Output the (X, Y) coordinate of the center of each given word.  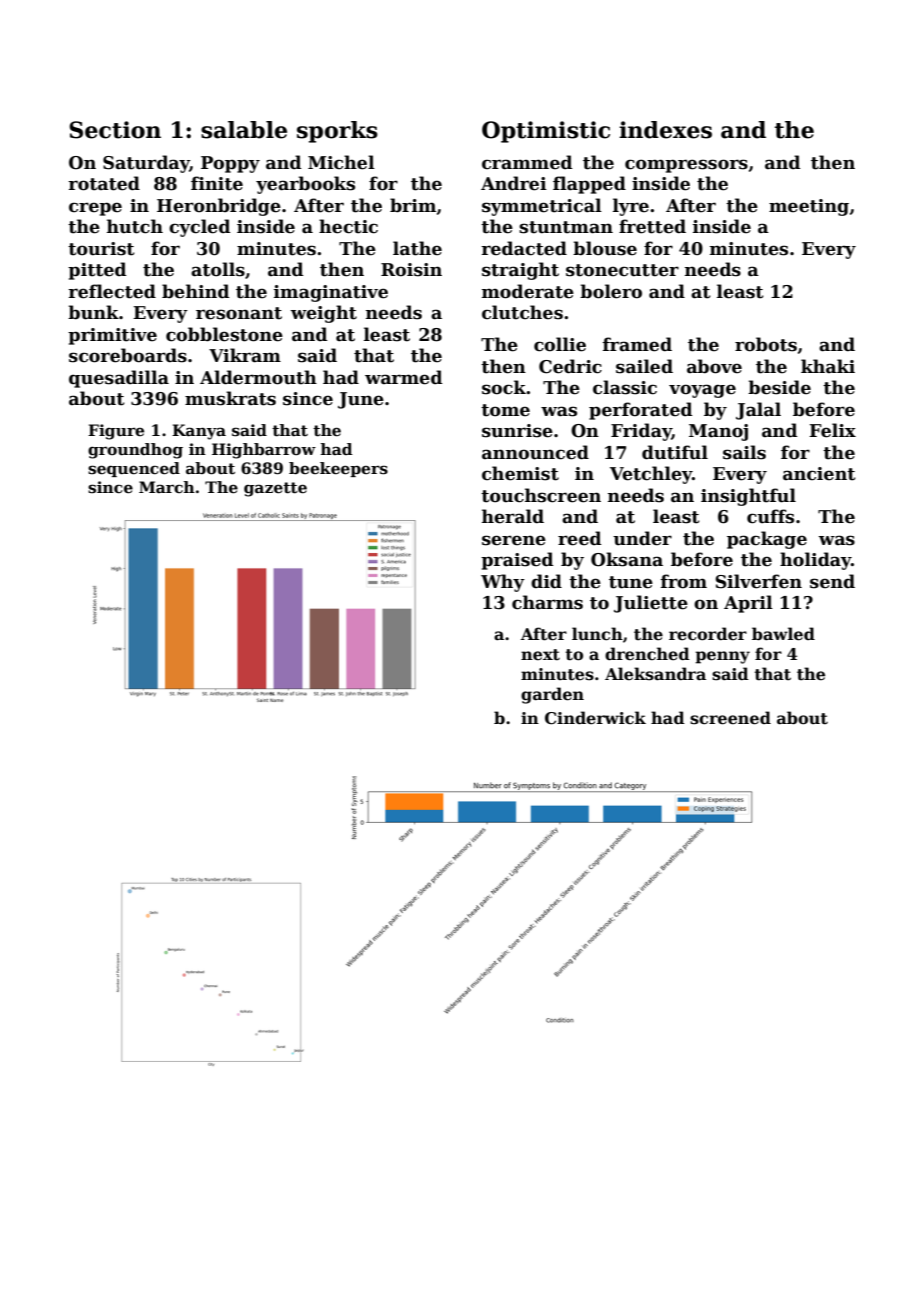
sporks (337, 132)
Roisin (411, 270)
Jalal (758, 411)
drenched (647, 654)
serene (514, 540)
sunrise (517, 431)
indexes (665, 130)
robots (766, 344)
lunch (597, 634)
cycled (199, 228)
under (642, 538)
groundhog (135, 451)
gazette (275, 489)
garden (552, 695)
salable (244, 130)
